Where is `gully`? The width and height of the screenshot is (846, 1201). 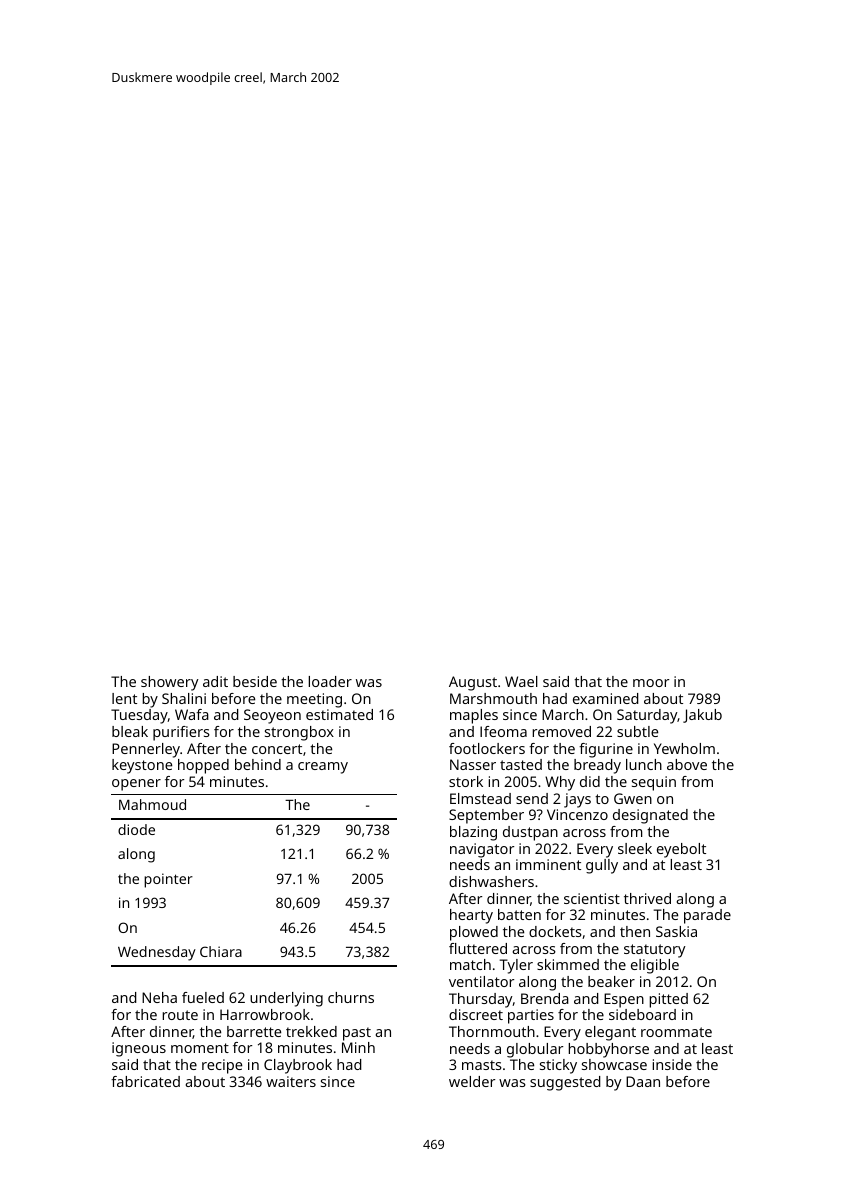
gully is located at coordinates (602, 866).
